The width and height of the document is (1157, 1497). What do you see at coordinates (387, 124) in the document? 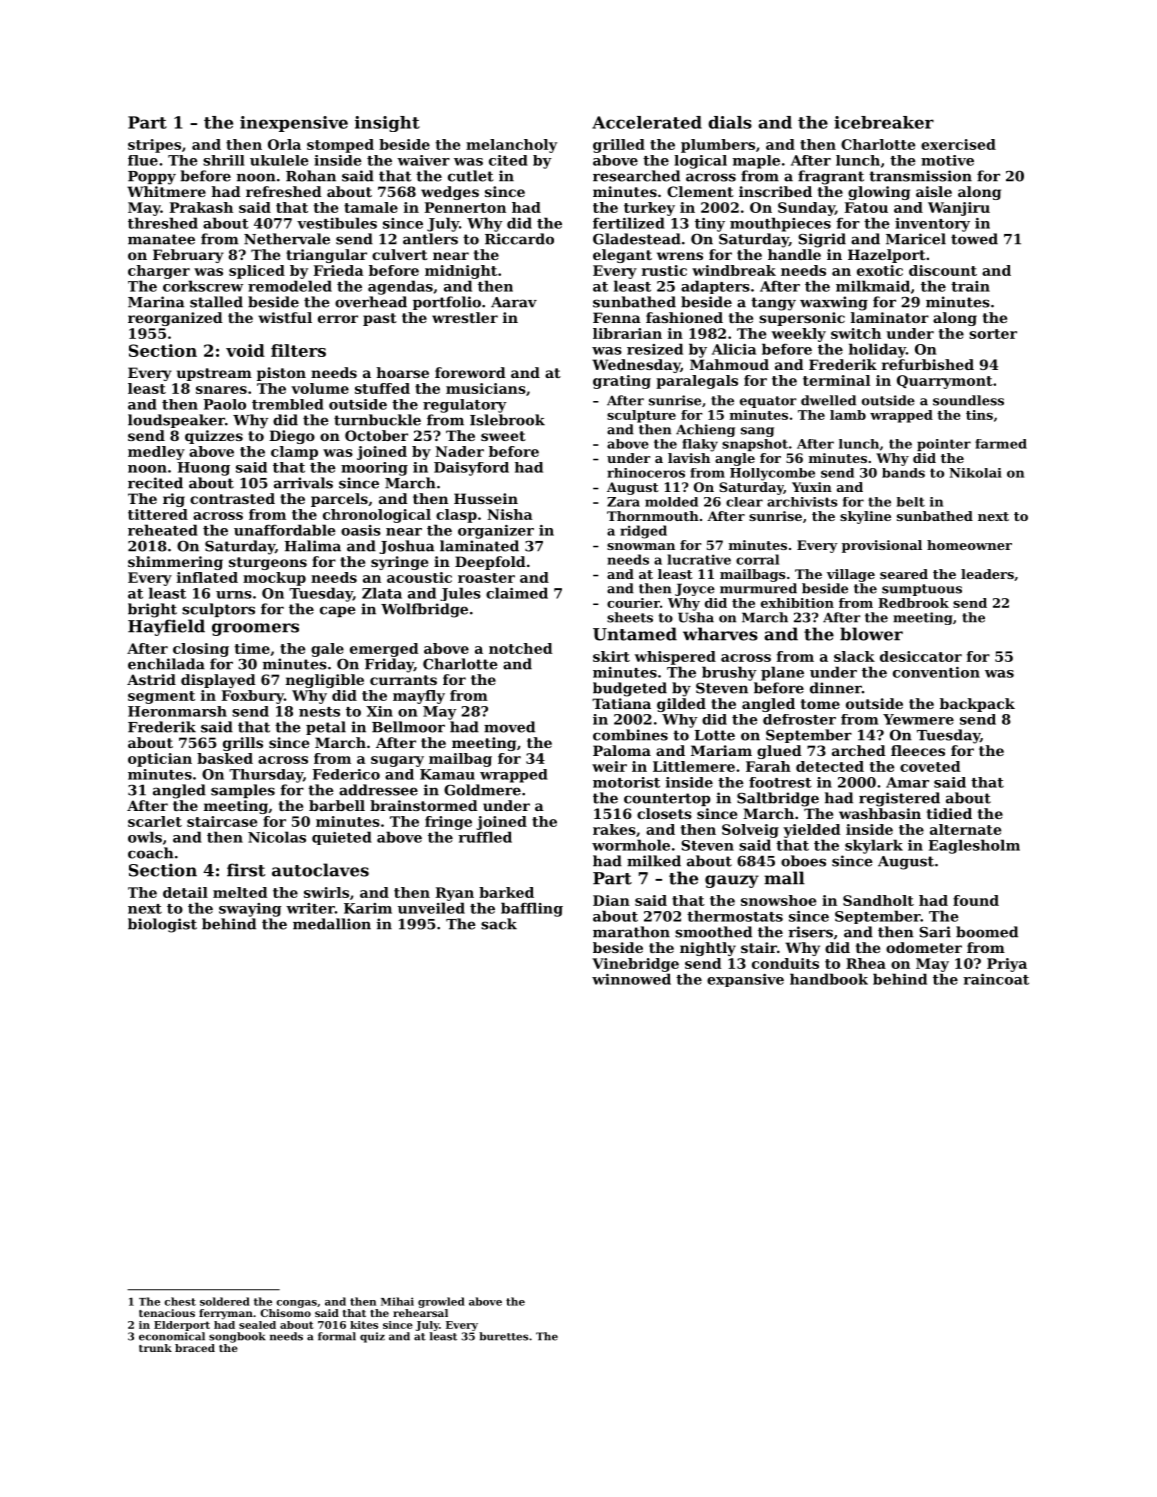
I see `insight` at bounding box center [387, 124].
